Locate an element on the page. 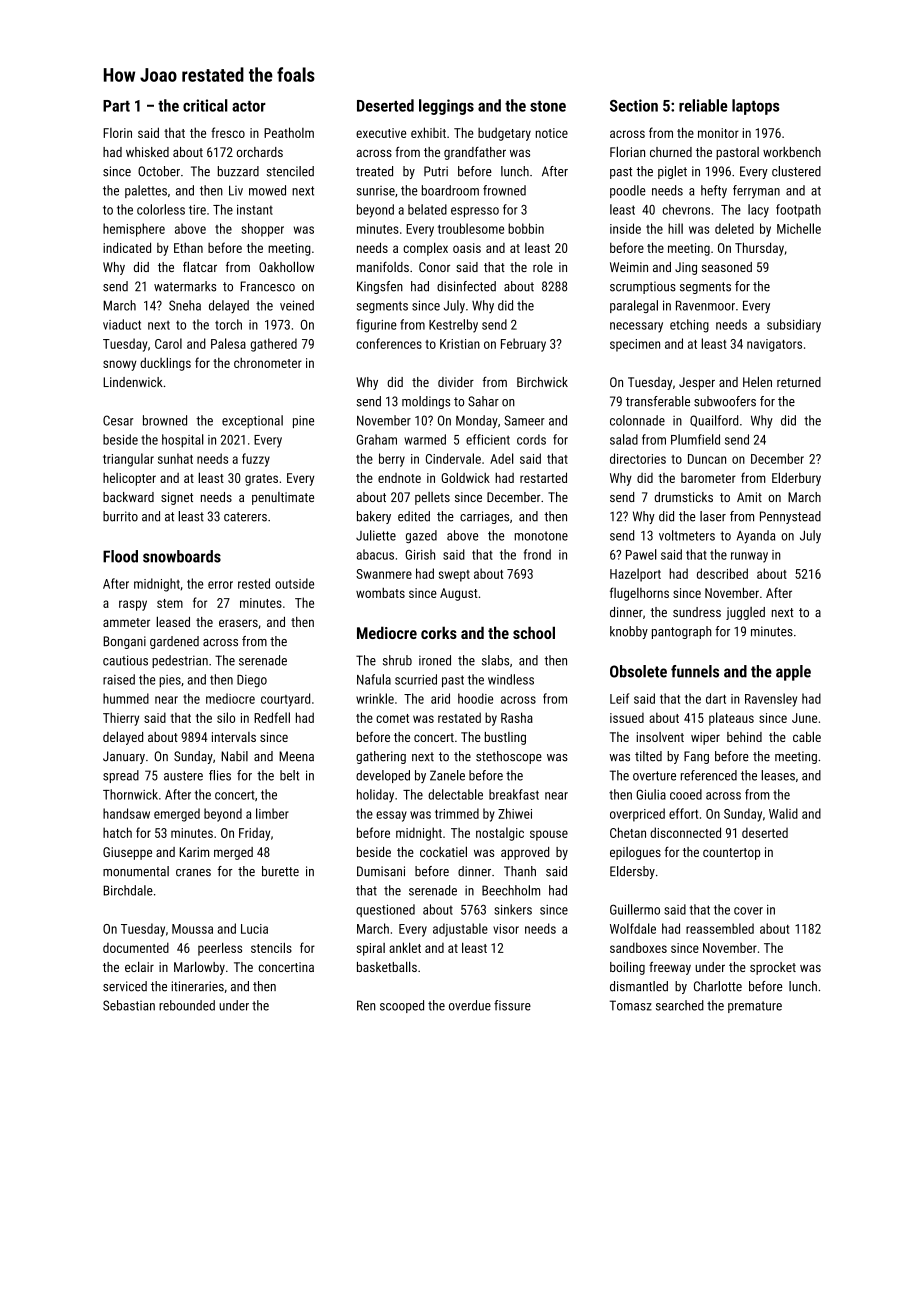 Image resolution: width=924 pixels, height=1308 pixels. frowned is located at coordinates (504, 190).
